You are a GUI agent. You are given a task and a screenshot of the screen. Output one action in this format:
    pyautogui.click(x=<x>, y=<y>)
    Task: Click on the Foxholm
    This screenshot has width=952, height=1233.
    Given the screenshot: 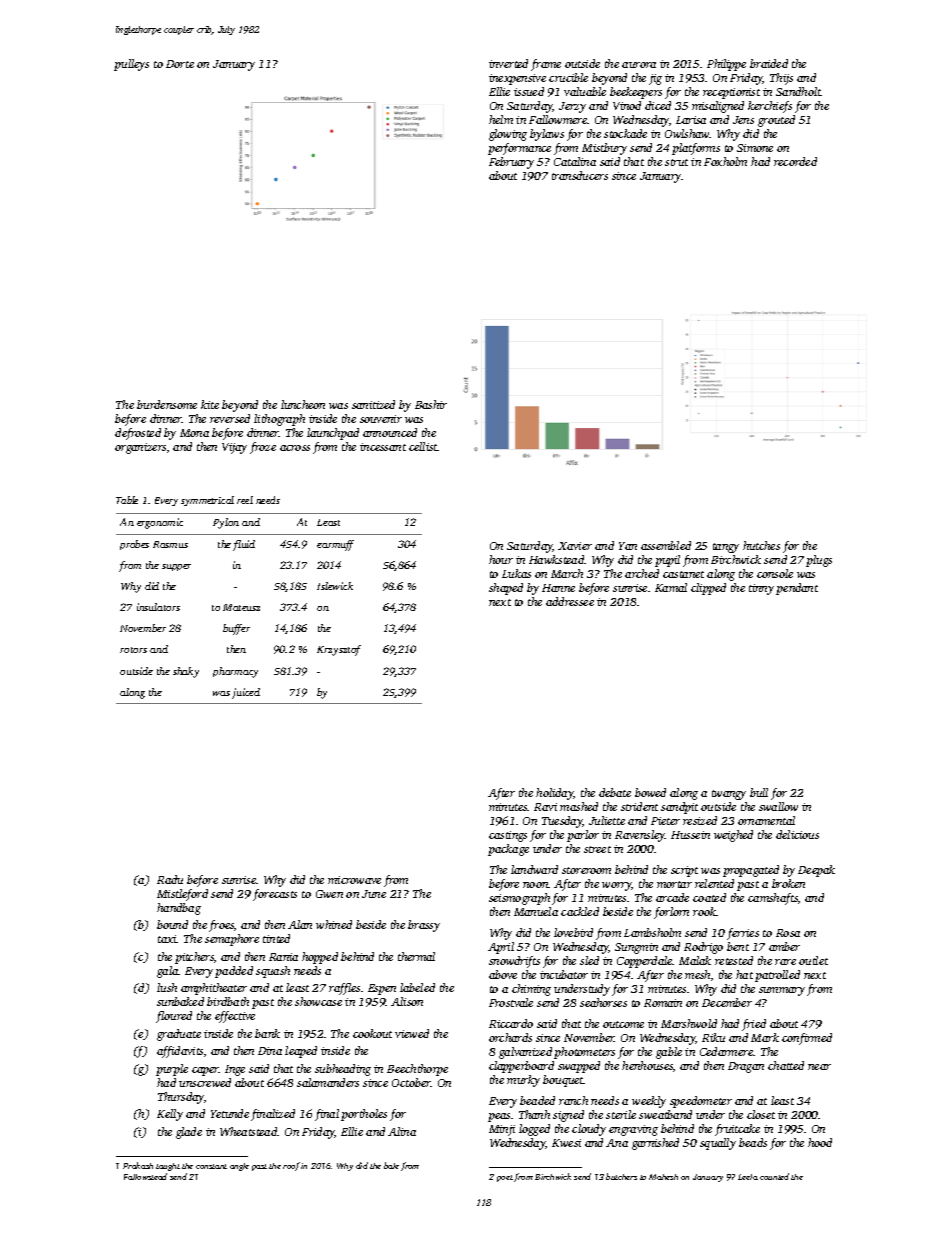 What is the action you would take?
    pyautogui.click(x=725, y=161)
